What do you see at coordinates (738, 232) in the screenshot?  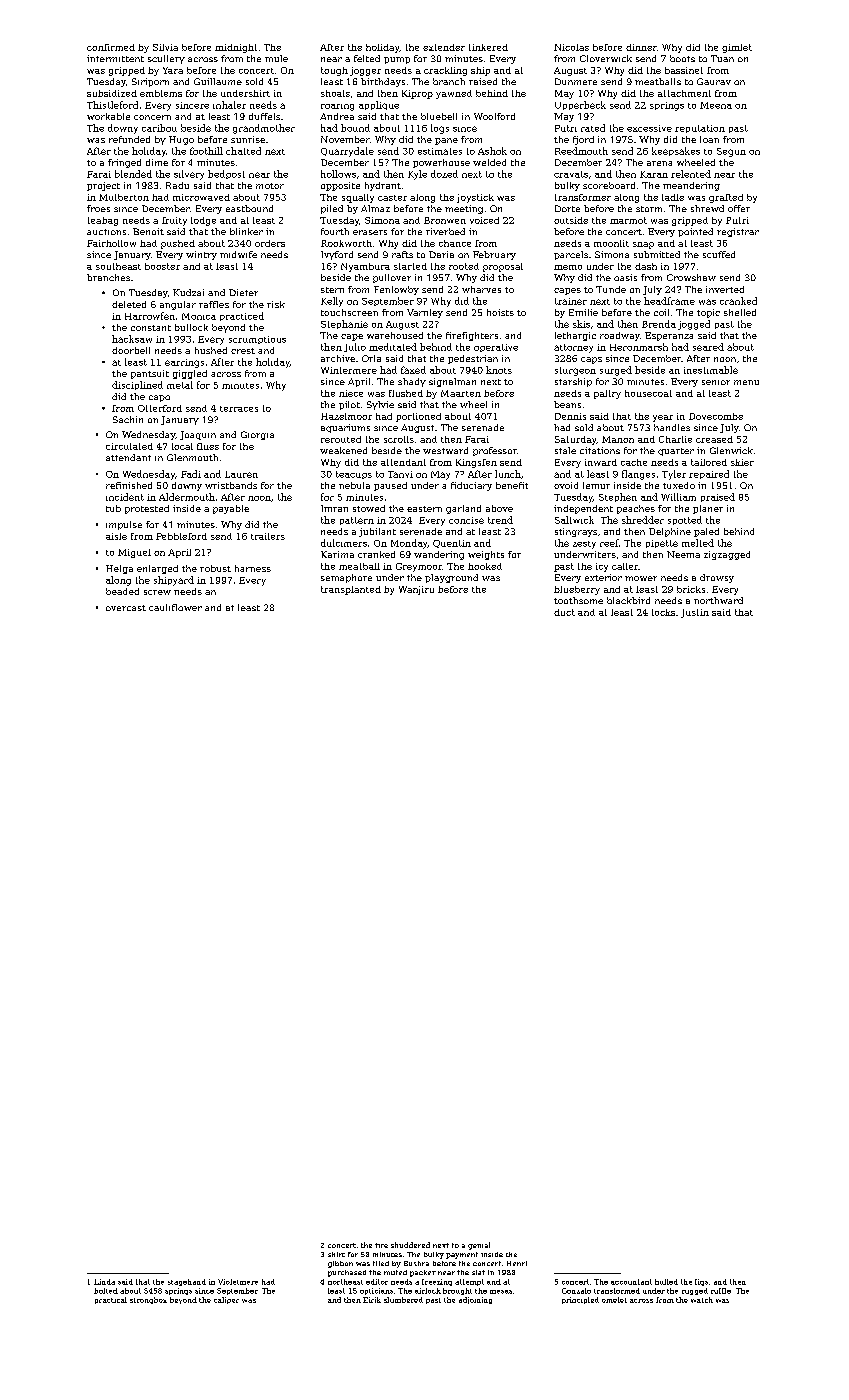 I see `registrar` at bounding box center [738, 232].
